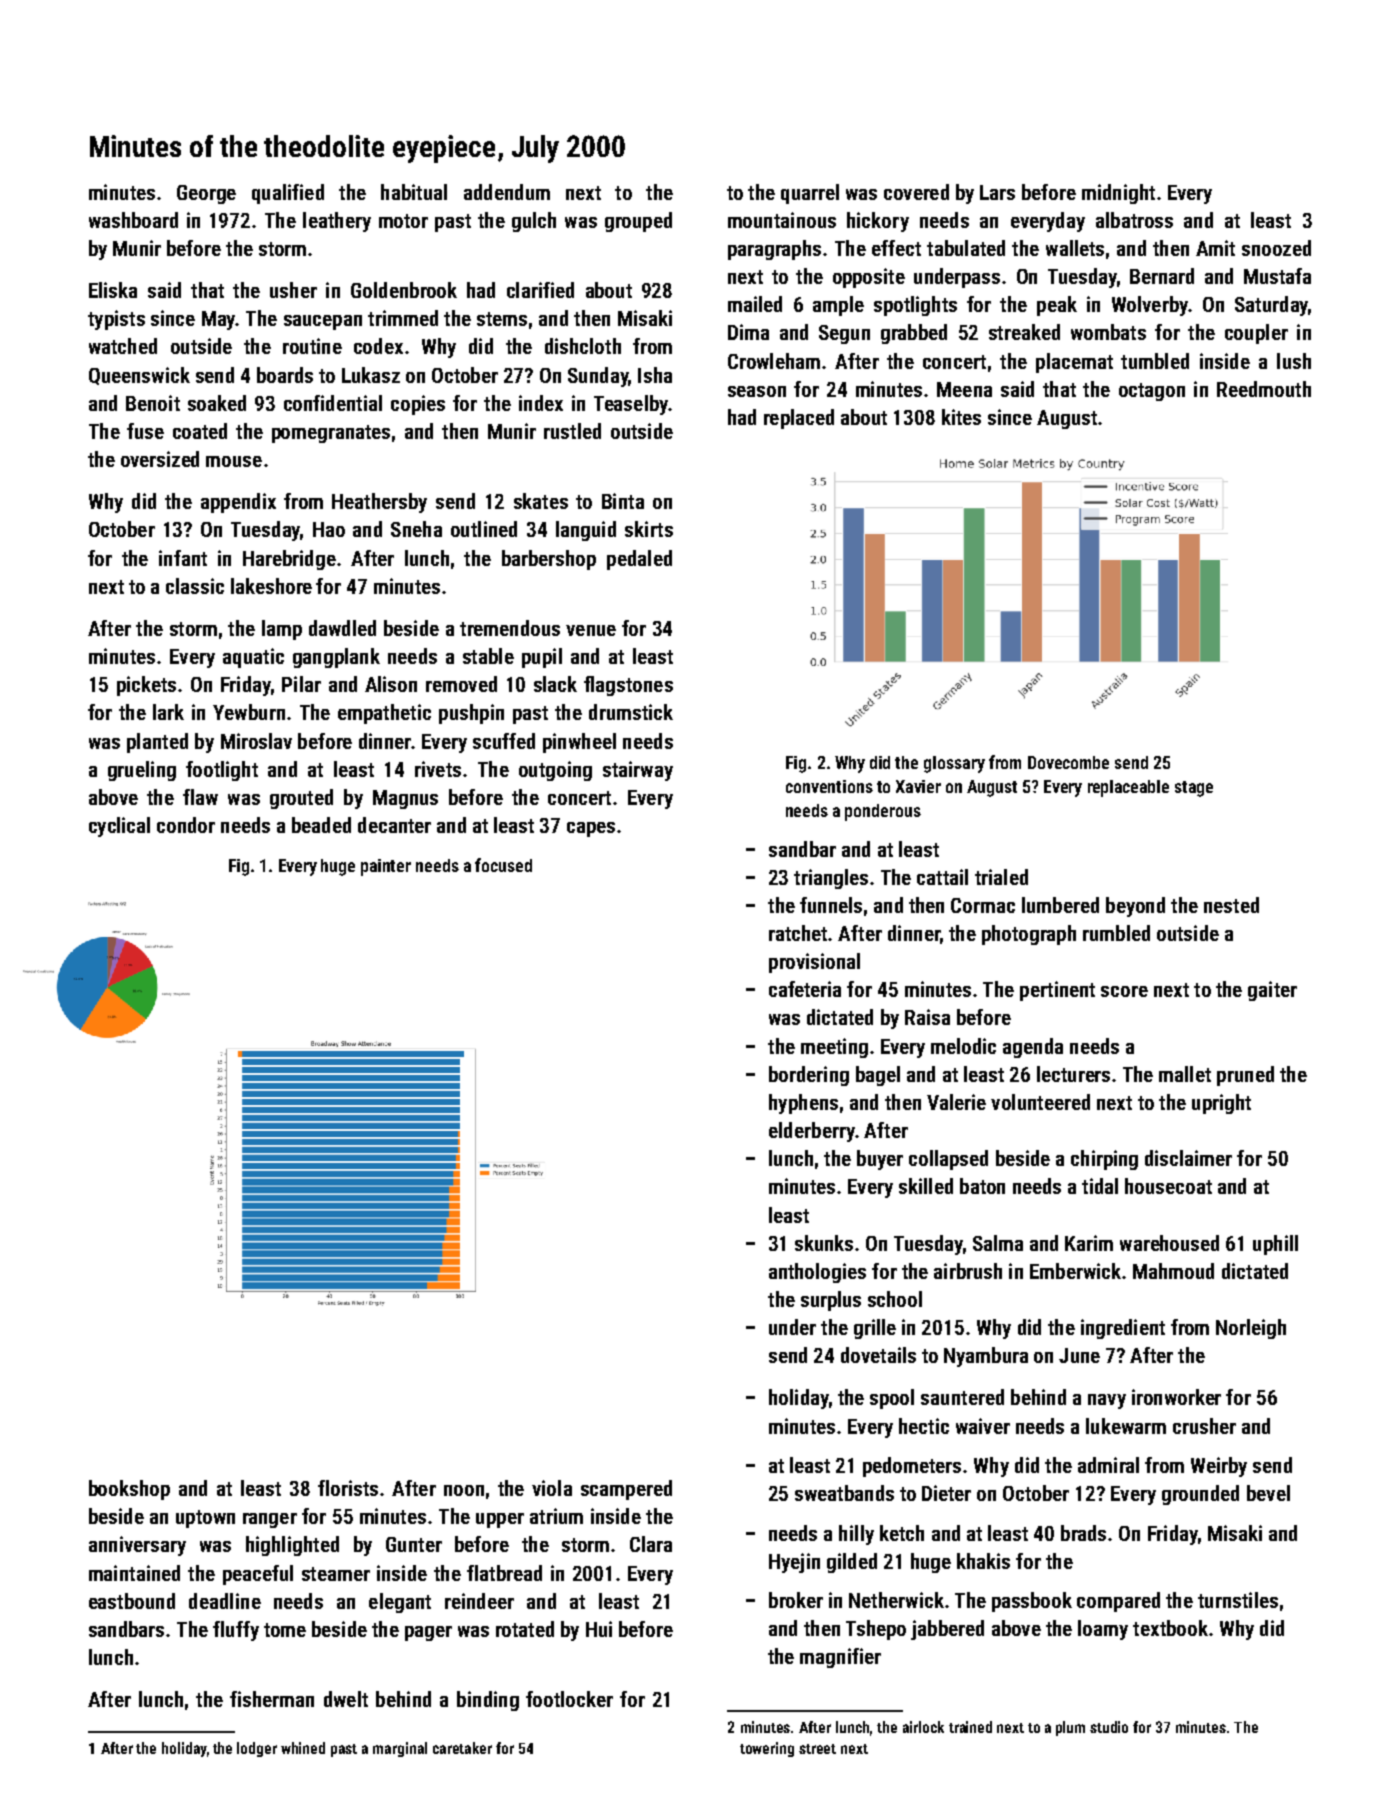 Image resolution: width=1400 pixels, height=1812 pixels. I want to click on elderberry, so click(812, 1132).
